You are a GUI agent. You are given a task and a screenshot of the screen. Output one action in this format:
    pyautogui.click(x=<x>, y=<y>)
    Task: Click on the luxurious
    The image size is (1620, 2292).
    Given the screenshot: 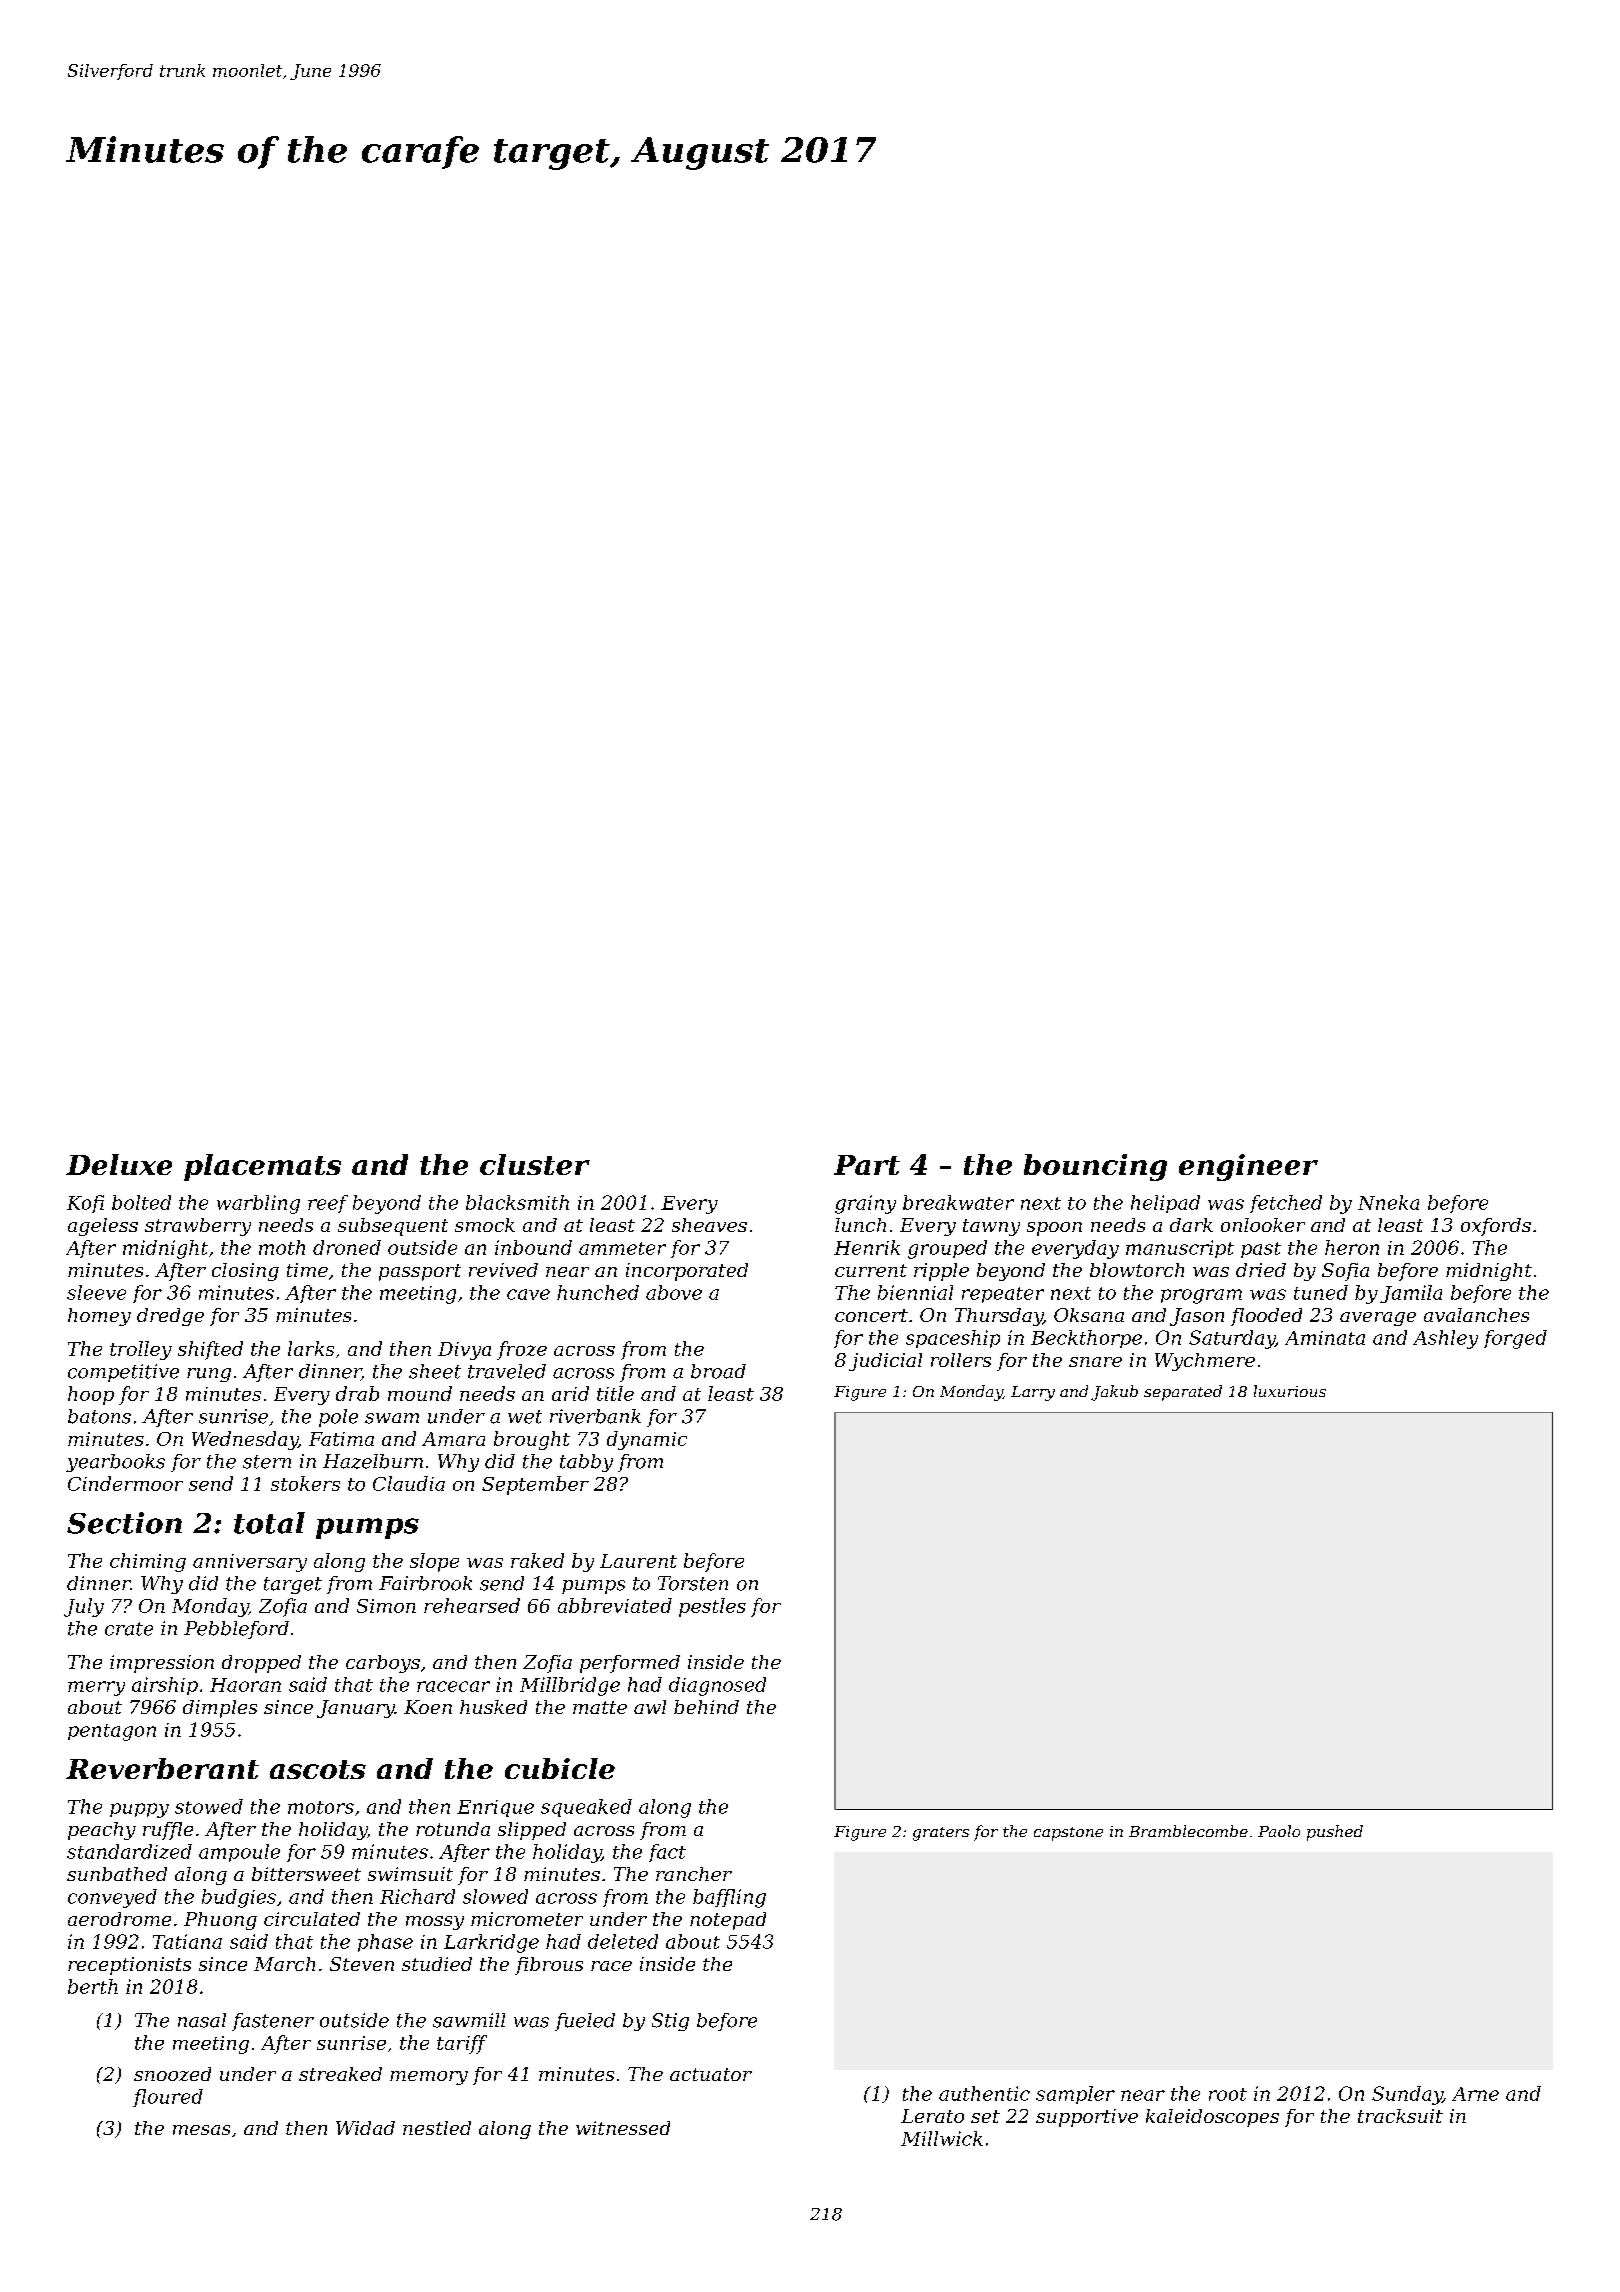 What is the action you would take?
    pyautogui.click(x=1290, y=1391)
